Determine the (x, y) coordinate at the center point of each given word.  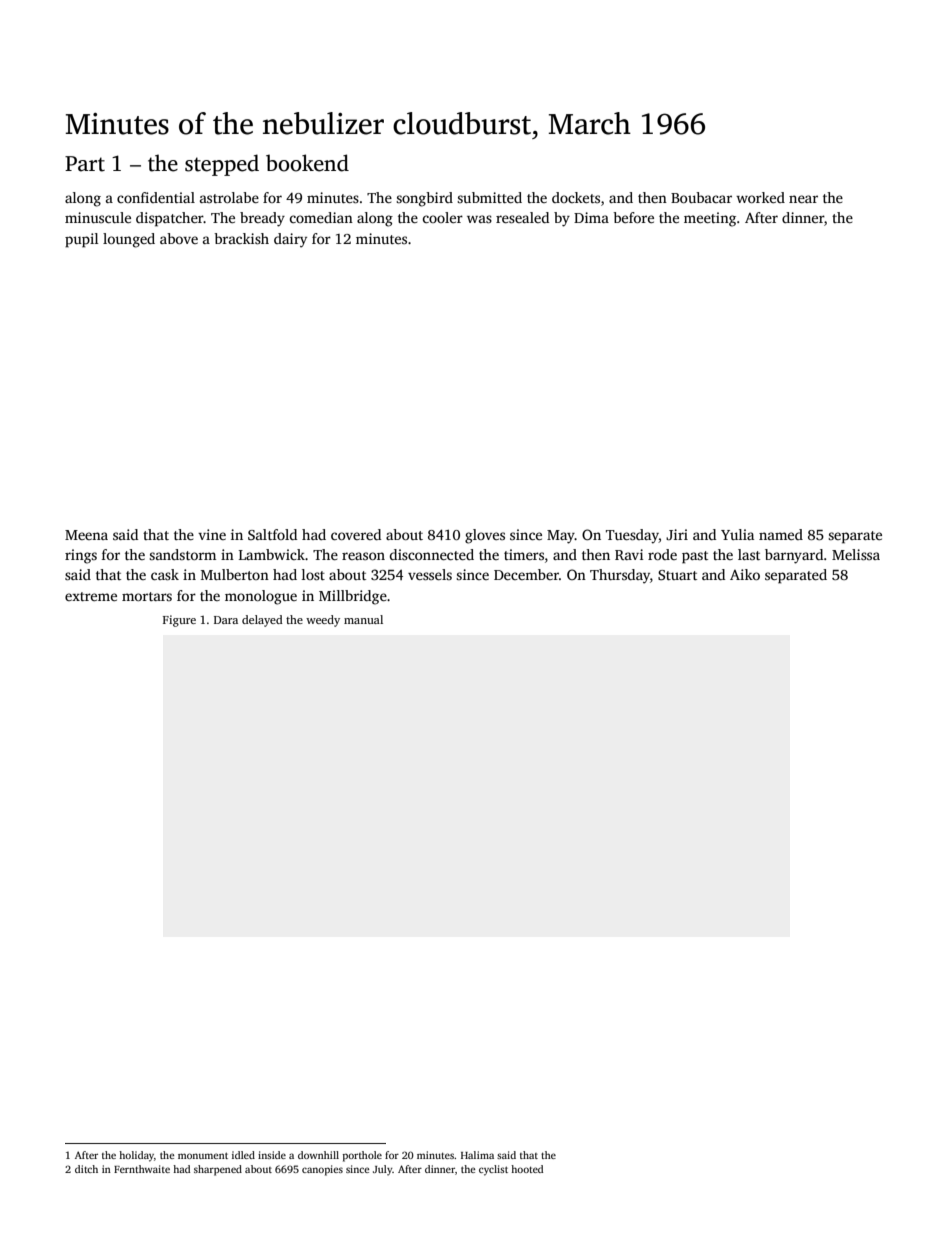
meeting (710, 219)
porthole (362, 1156)
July (383, 1170)
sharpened (218, 1170)
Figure (179, 621)
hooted (527, 1169)
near (803, 199)
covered (356, 534)
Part (85, 164)
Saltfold (272, 534)
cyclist (493, 1170)
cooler (443, 217)
